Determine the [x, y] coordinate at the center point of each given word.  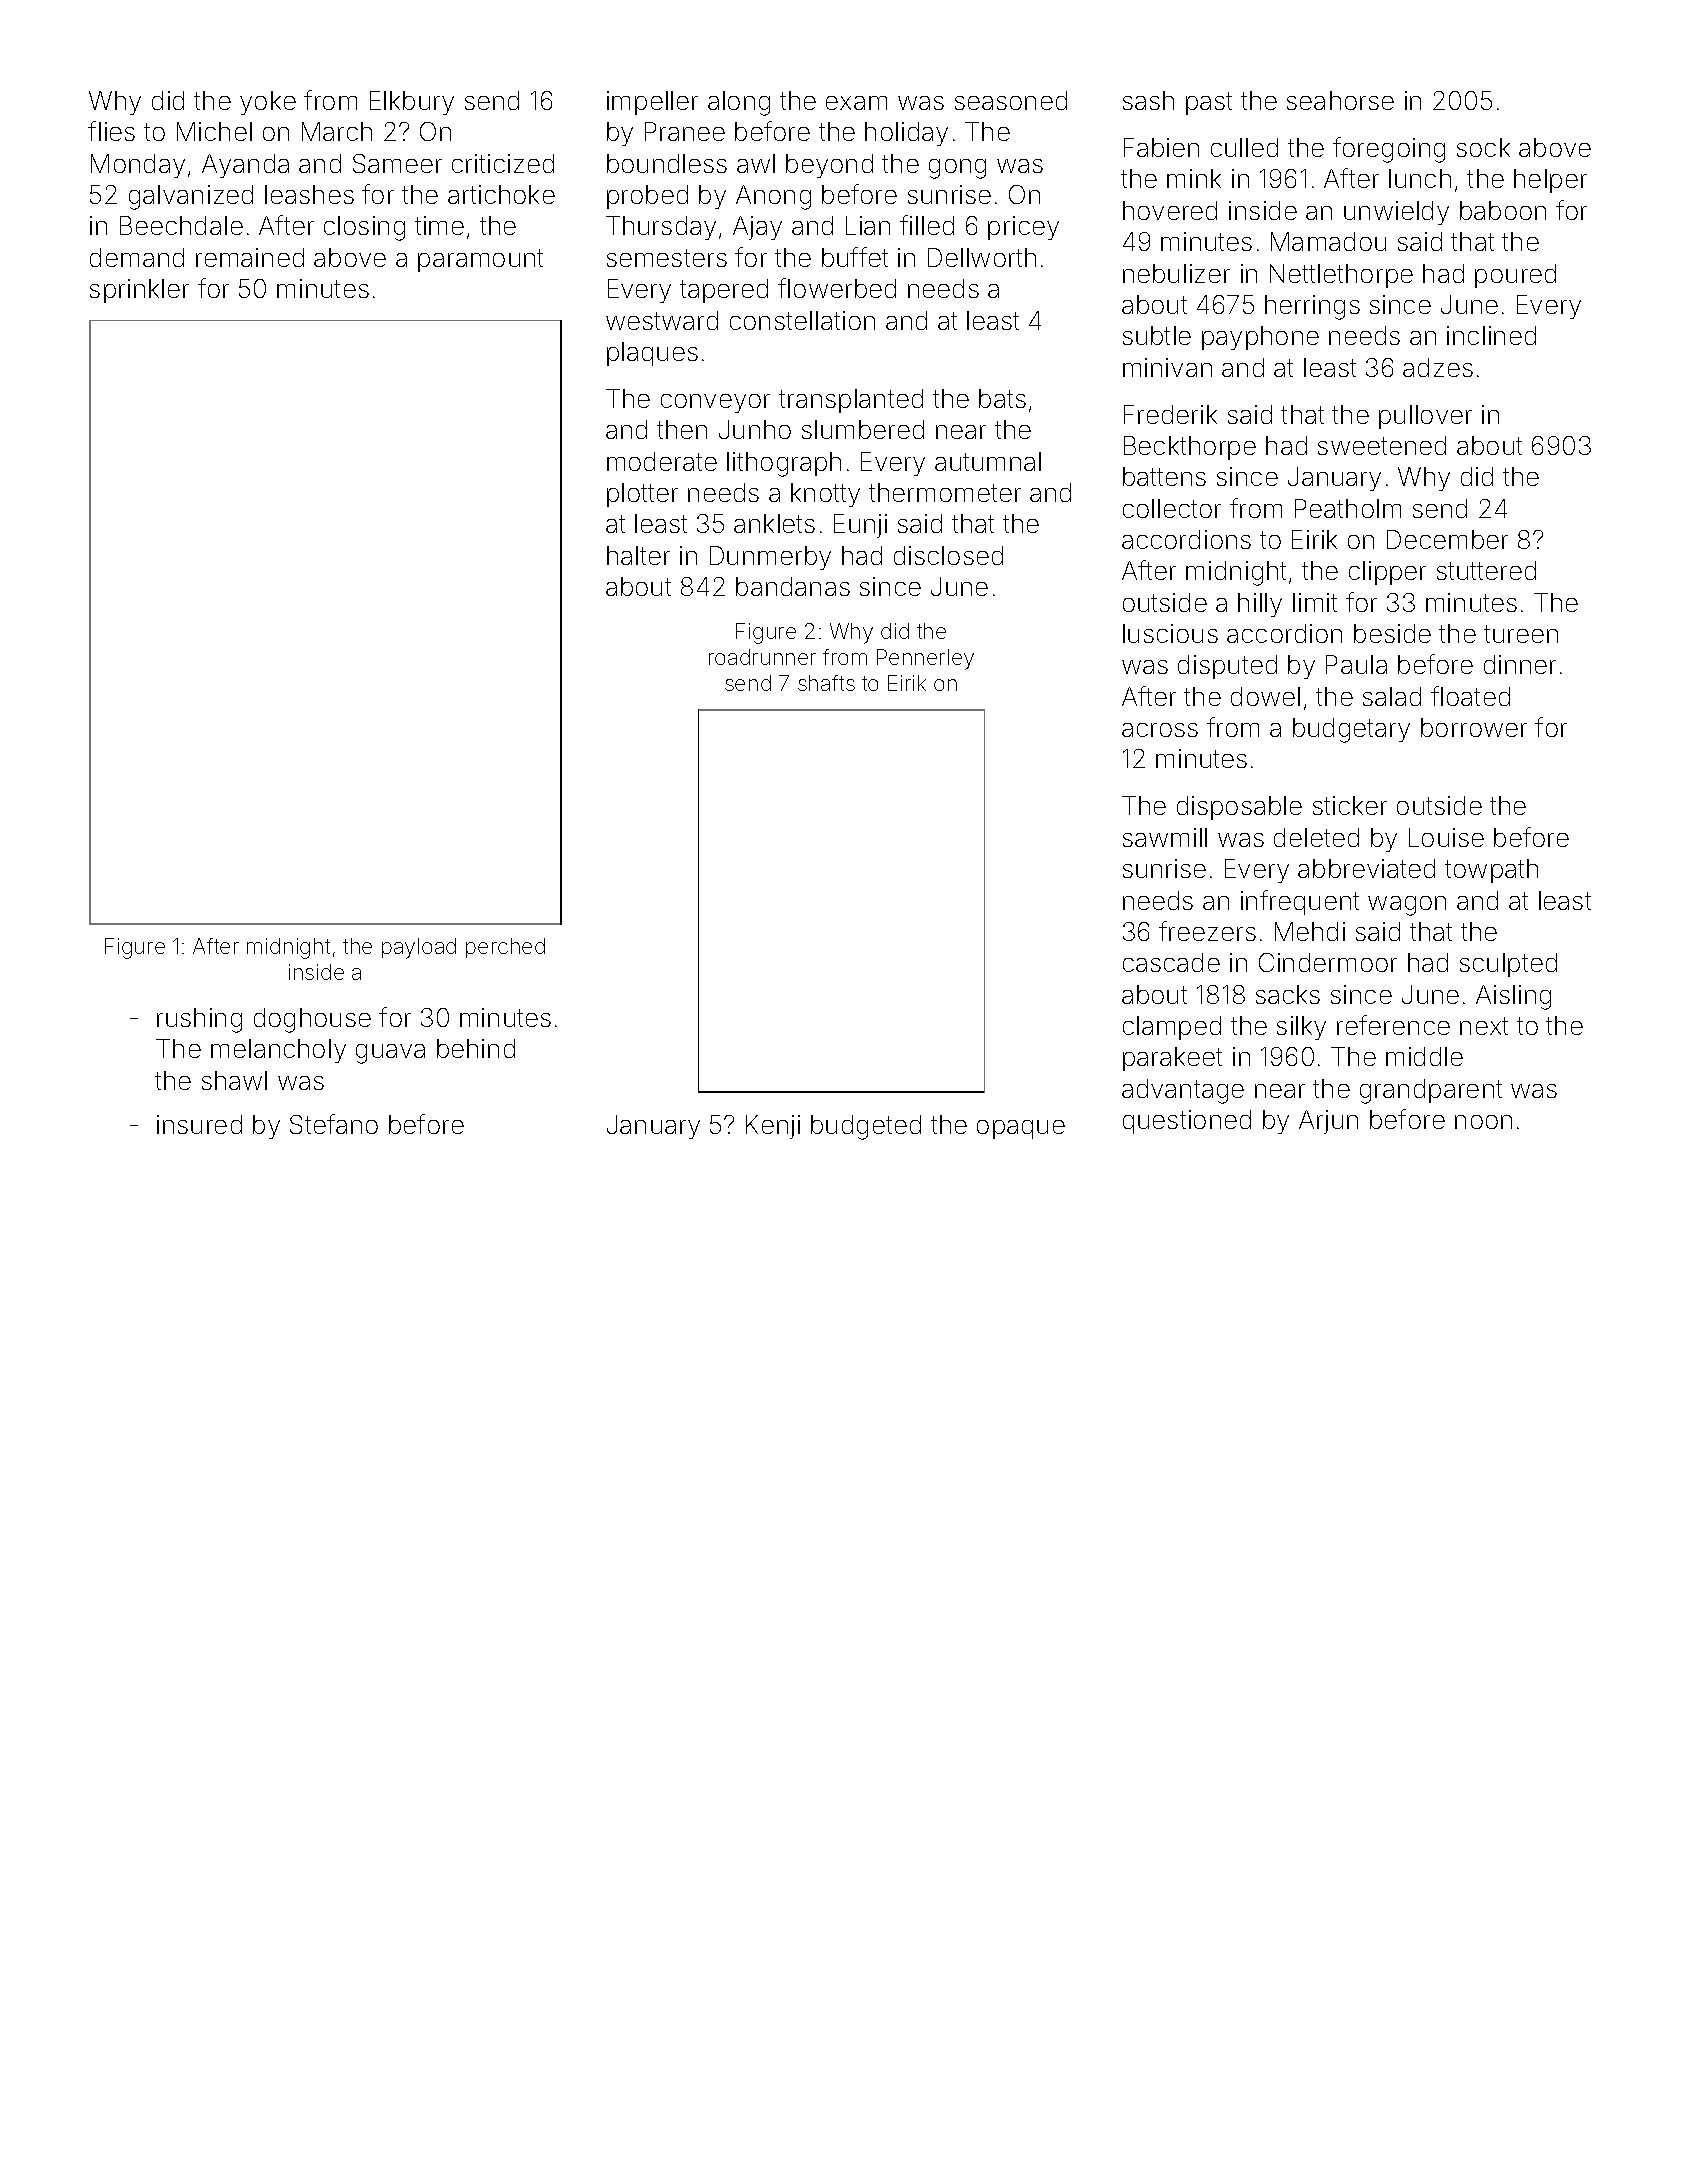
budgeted [866, 1127]
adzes [1438, 367]
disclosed [948, 555]
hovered [1170, 210]
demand [137, 257]
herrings [1312, 307]
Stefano [334, 1124]
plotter [642, 495]
